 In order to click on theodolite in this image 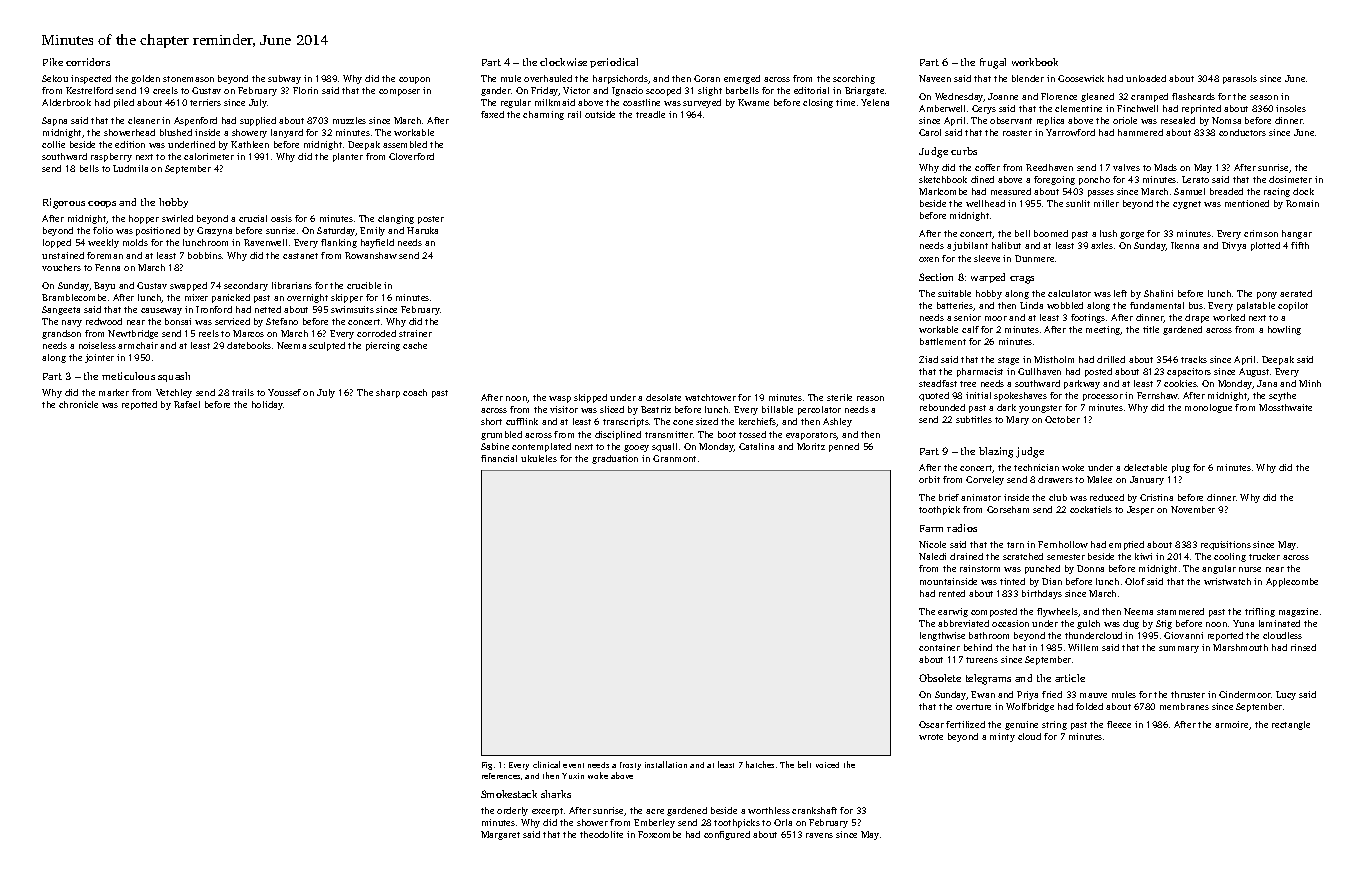, I will do `click(601, 834)`.
